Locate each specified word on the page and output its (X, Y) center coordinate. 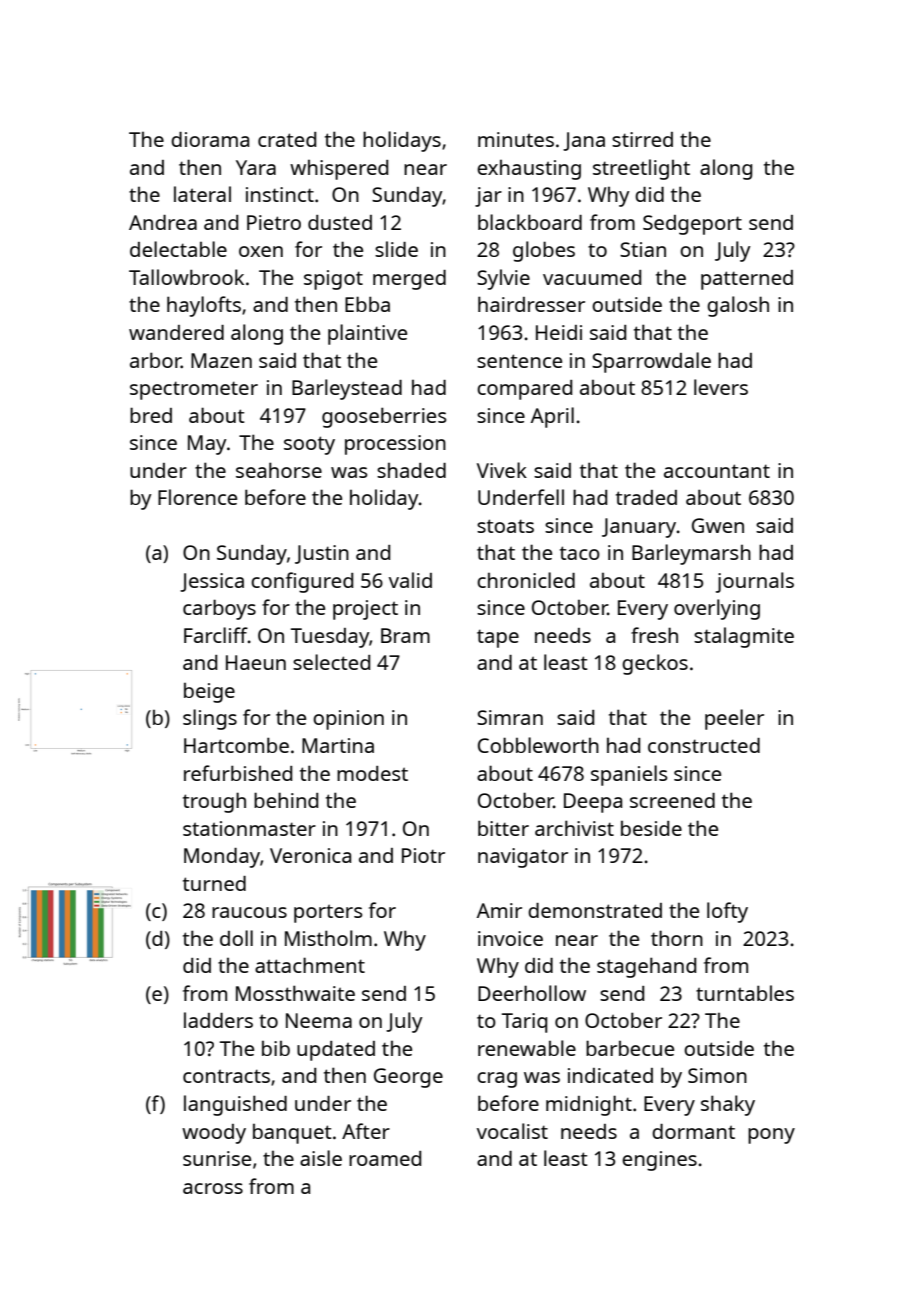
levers (721, 387)
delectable (178, 249)
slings (210, 719)
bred (151, 415)
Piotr (423, 855)
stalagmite (744, 637)
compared (524, 390)
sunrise (217, 1158)
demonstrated (595, 910)
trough (214, 802)
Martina (338, 745)
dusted (340, 222)
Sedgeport (692, 225)
